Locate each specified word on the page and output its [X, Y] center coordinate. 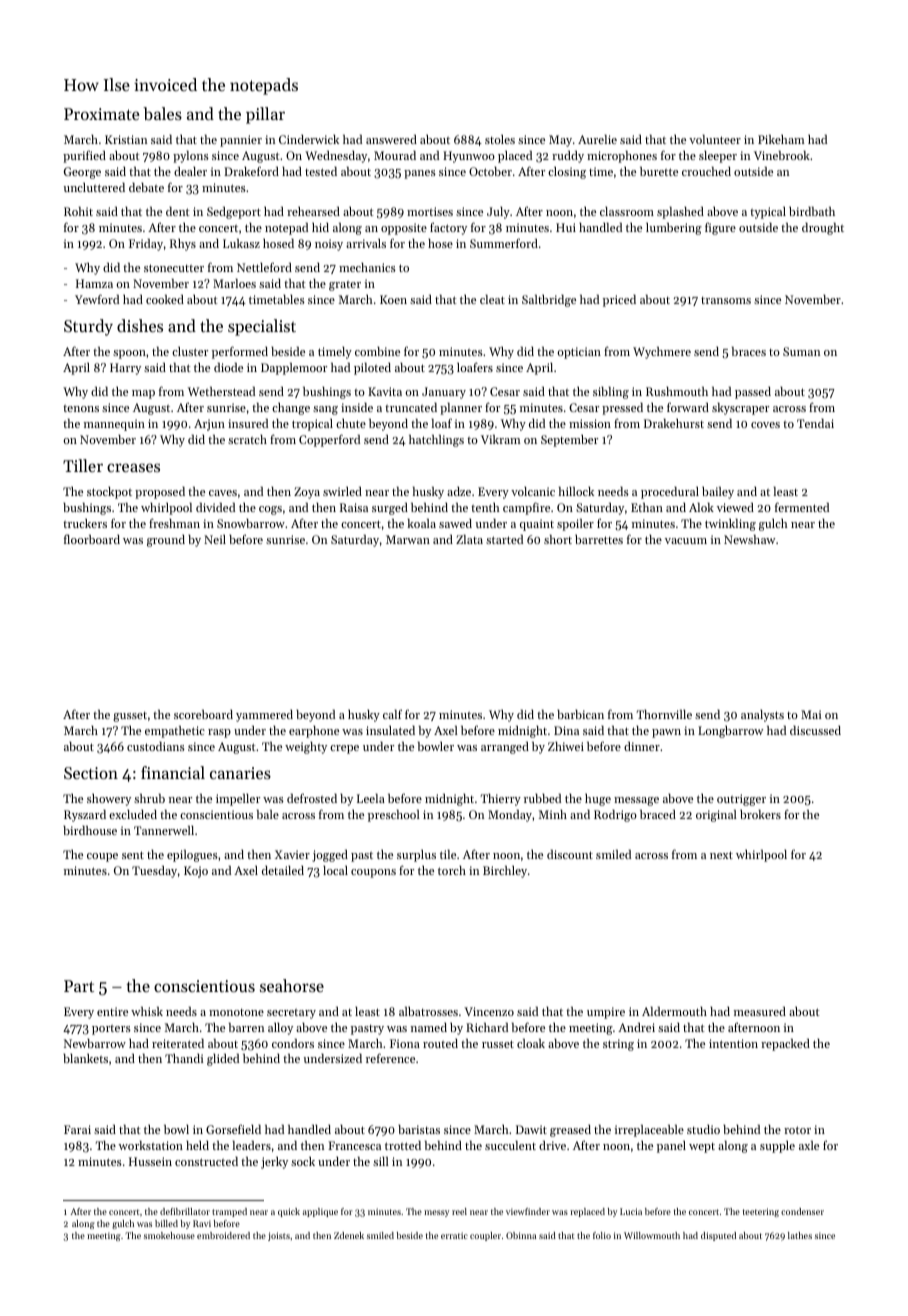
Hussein [150, 1161]
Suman [801, 351]
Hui [566, 227]
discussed [815, 730]
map [143, 394]
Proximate [102, 114]
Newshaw [749, 539]
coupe [102, 857]
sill [381, 1161]
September [569, 441]
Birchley [505, 872]
